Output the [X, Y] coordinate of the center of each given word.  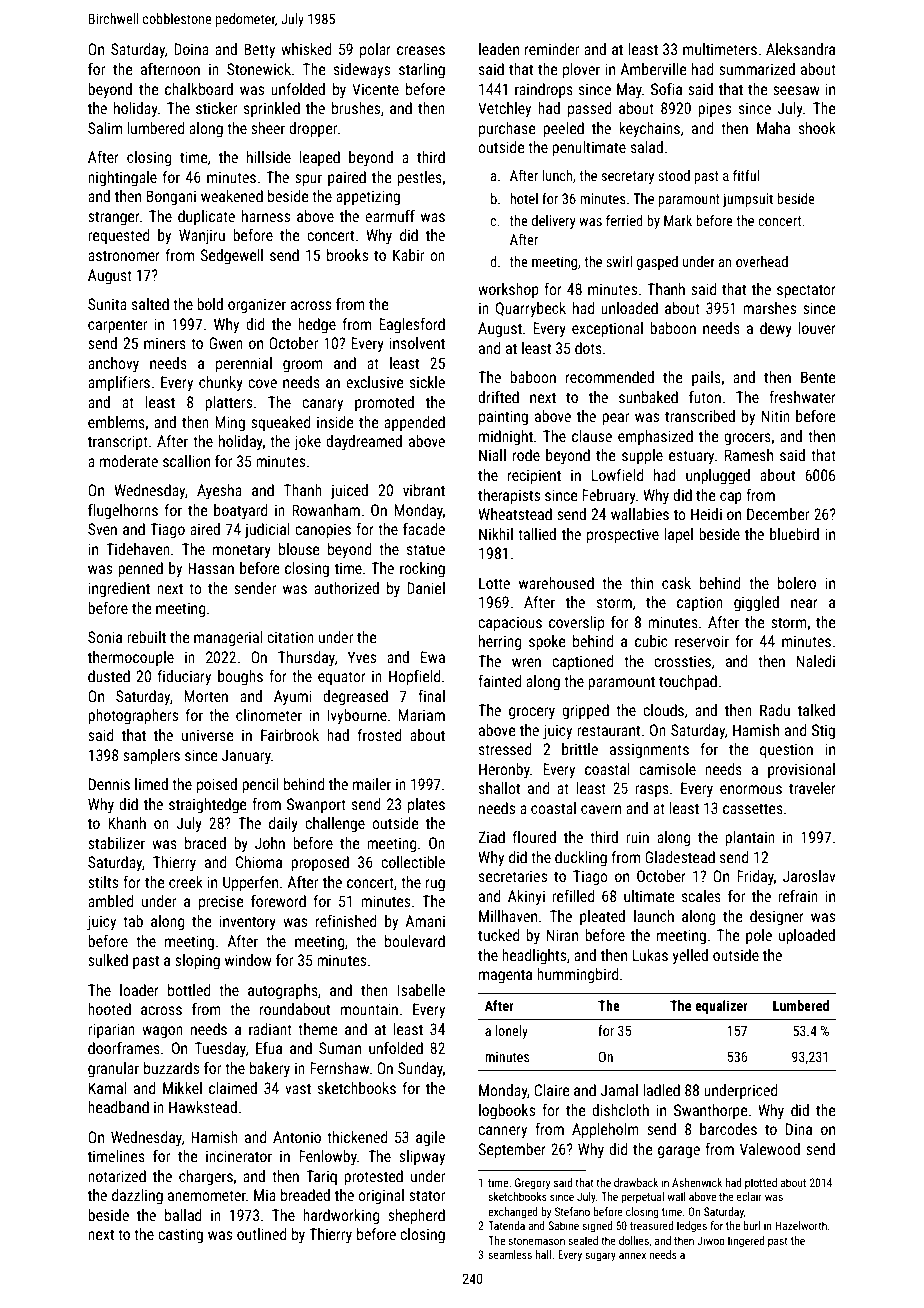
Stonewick [259, 69]
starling [422, 70]
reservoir [702, 641]
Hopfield [414, 677]
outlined [261, 1234]
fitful [746, 175]
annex [632, 1255]
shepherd [416, 1216]
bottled [189, 990]
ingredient [119, 589]
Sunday [420, 1069]
